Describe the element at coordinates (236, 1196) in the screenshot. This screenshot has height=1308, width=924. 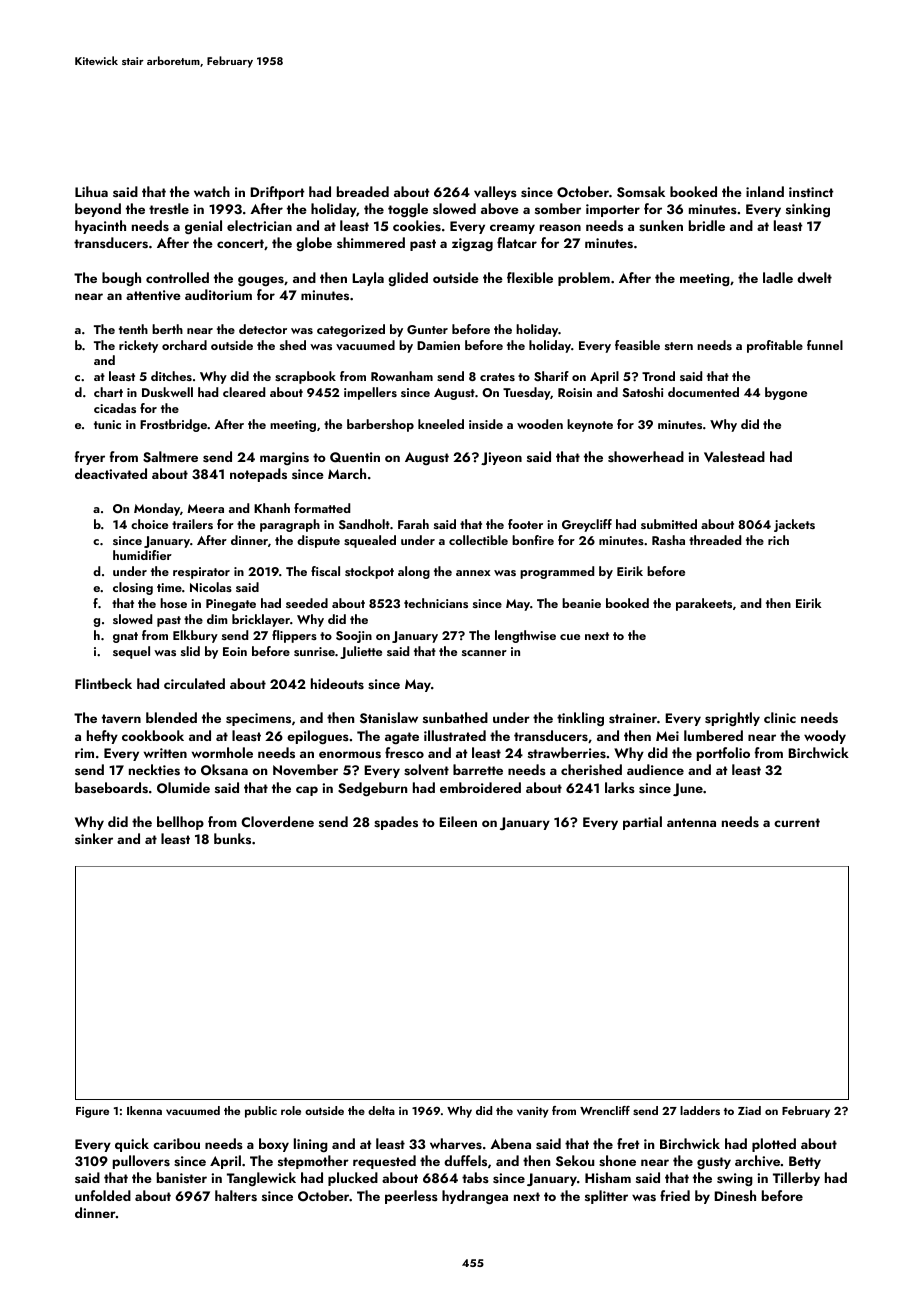
I see `halters` at that location.
